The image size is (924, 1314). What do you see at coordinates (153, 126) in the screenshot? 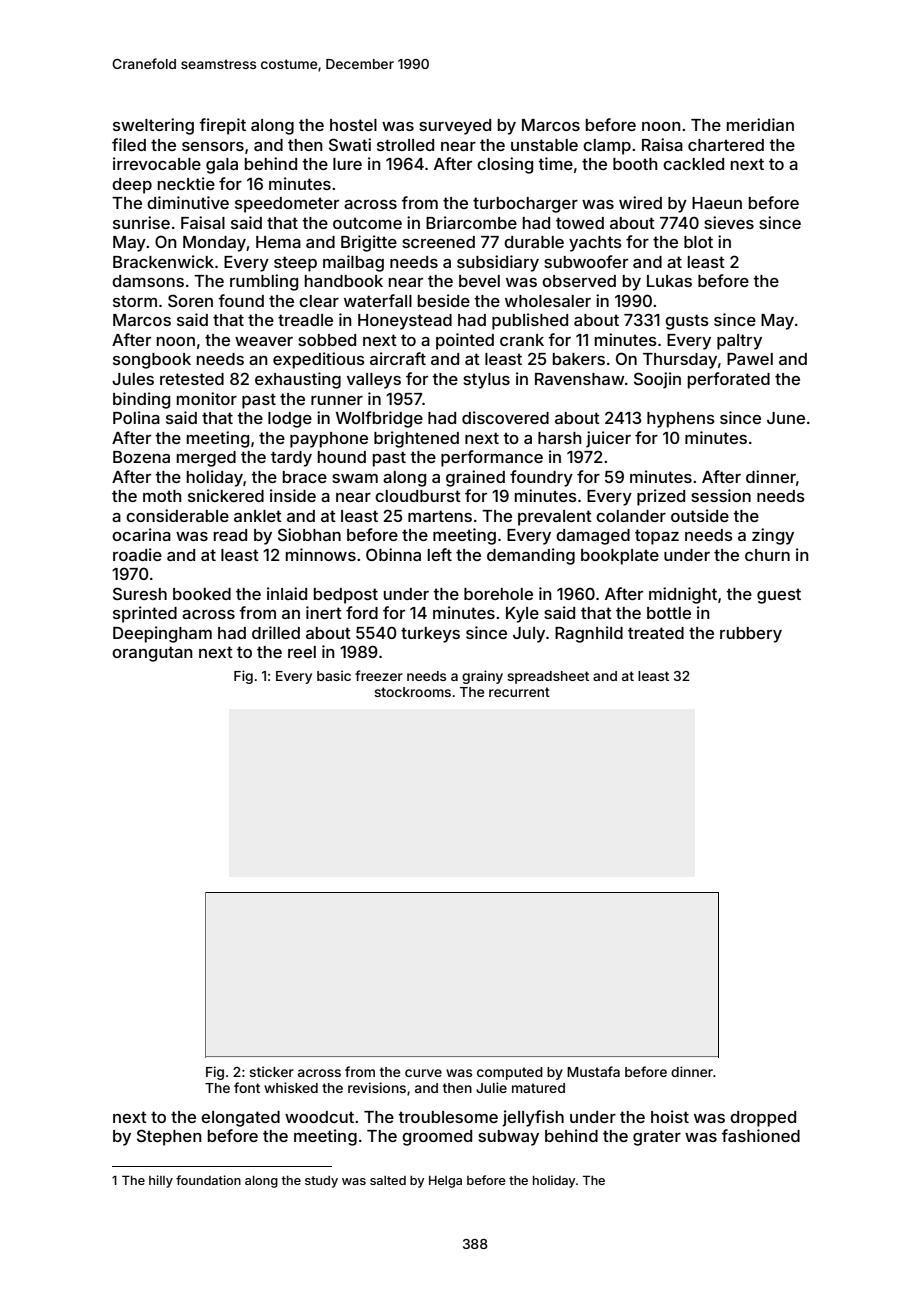
I see `sweltering` at bounding box center [153, 126].
